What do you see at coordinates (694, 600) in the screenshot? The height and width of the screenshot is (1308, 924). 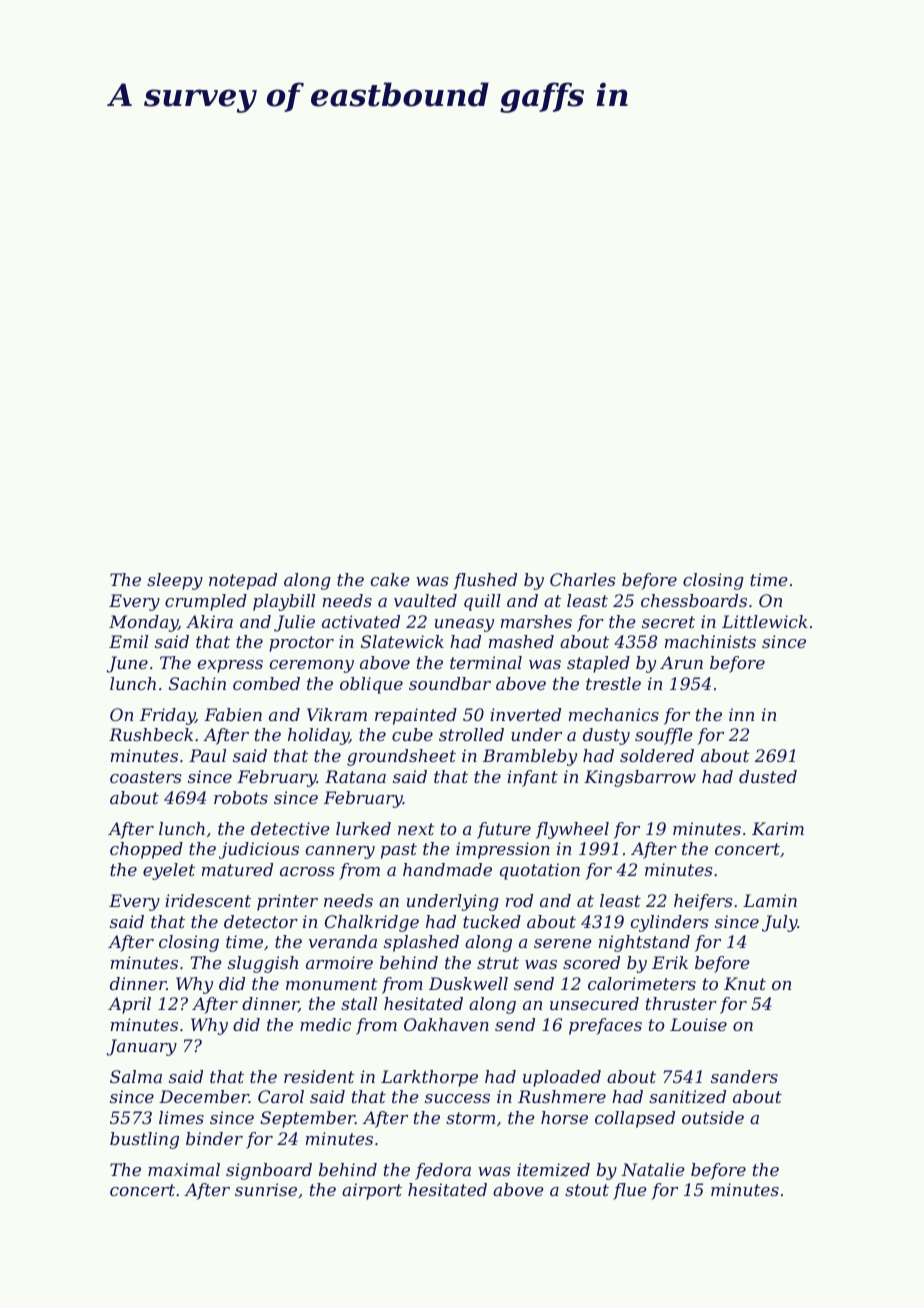 I see `chessboards` at bounding box center [694, 600].
